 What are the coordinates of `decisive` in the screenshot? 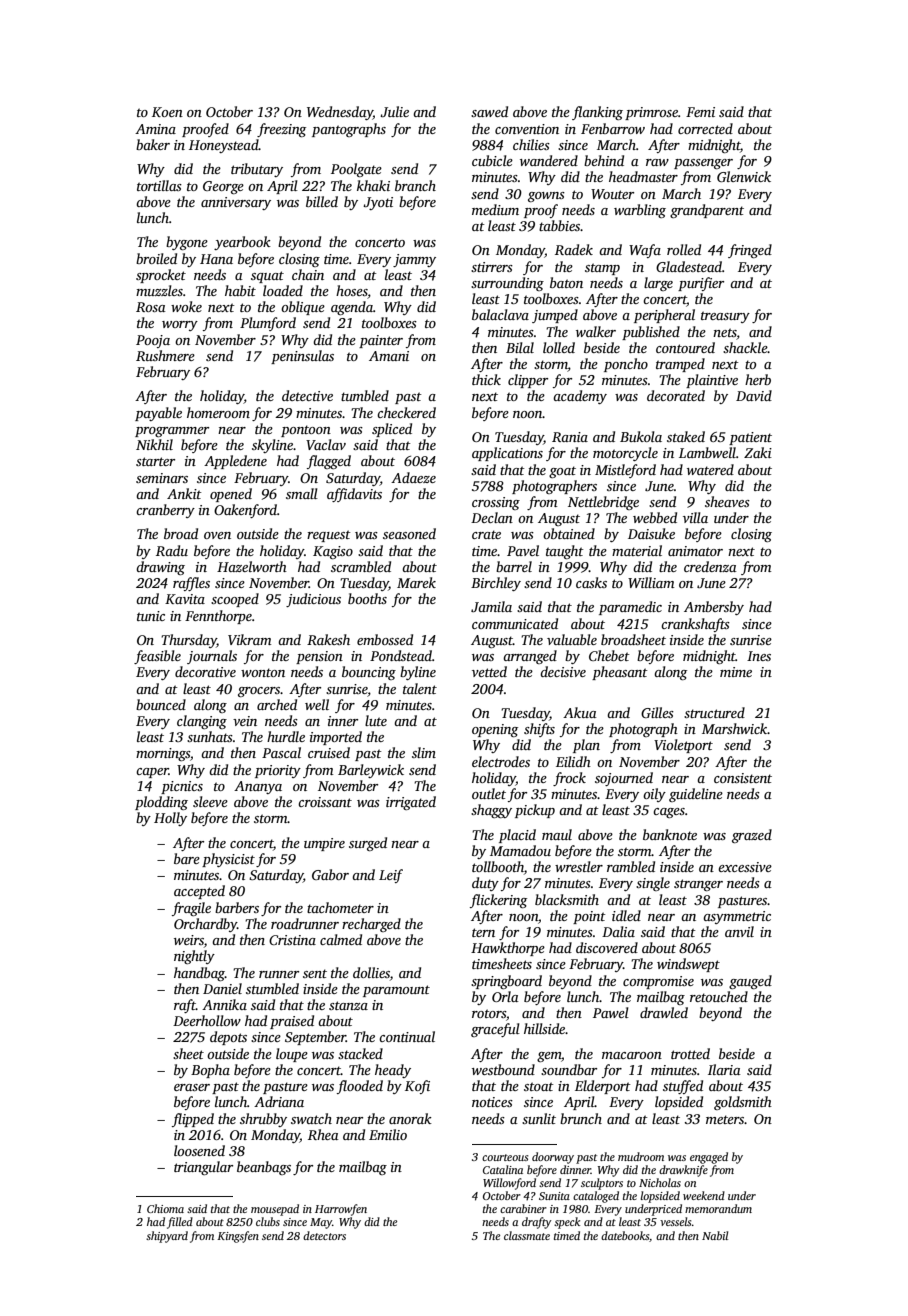 It's located at (563, 671).
